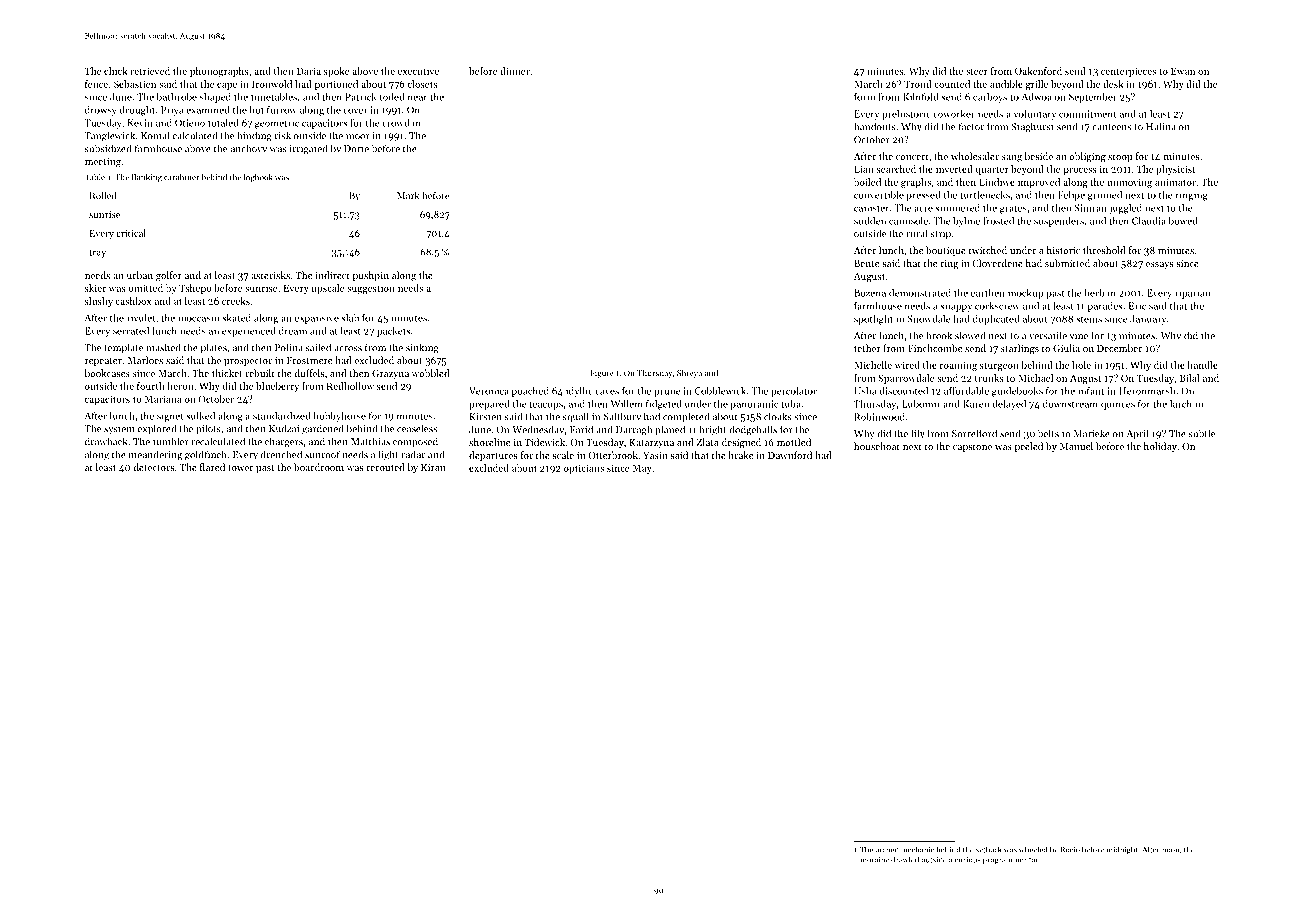 The width and height of the screenshot is (1308, 924). What do you see at coordinates (1183, 71) in the screenshot?
I see `Ewan` at bounding box center [1183, 71].
